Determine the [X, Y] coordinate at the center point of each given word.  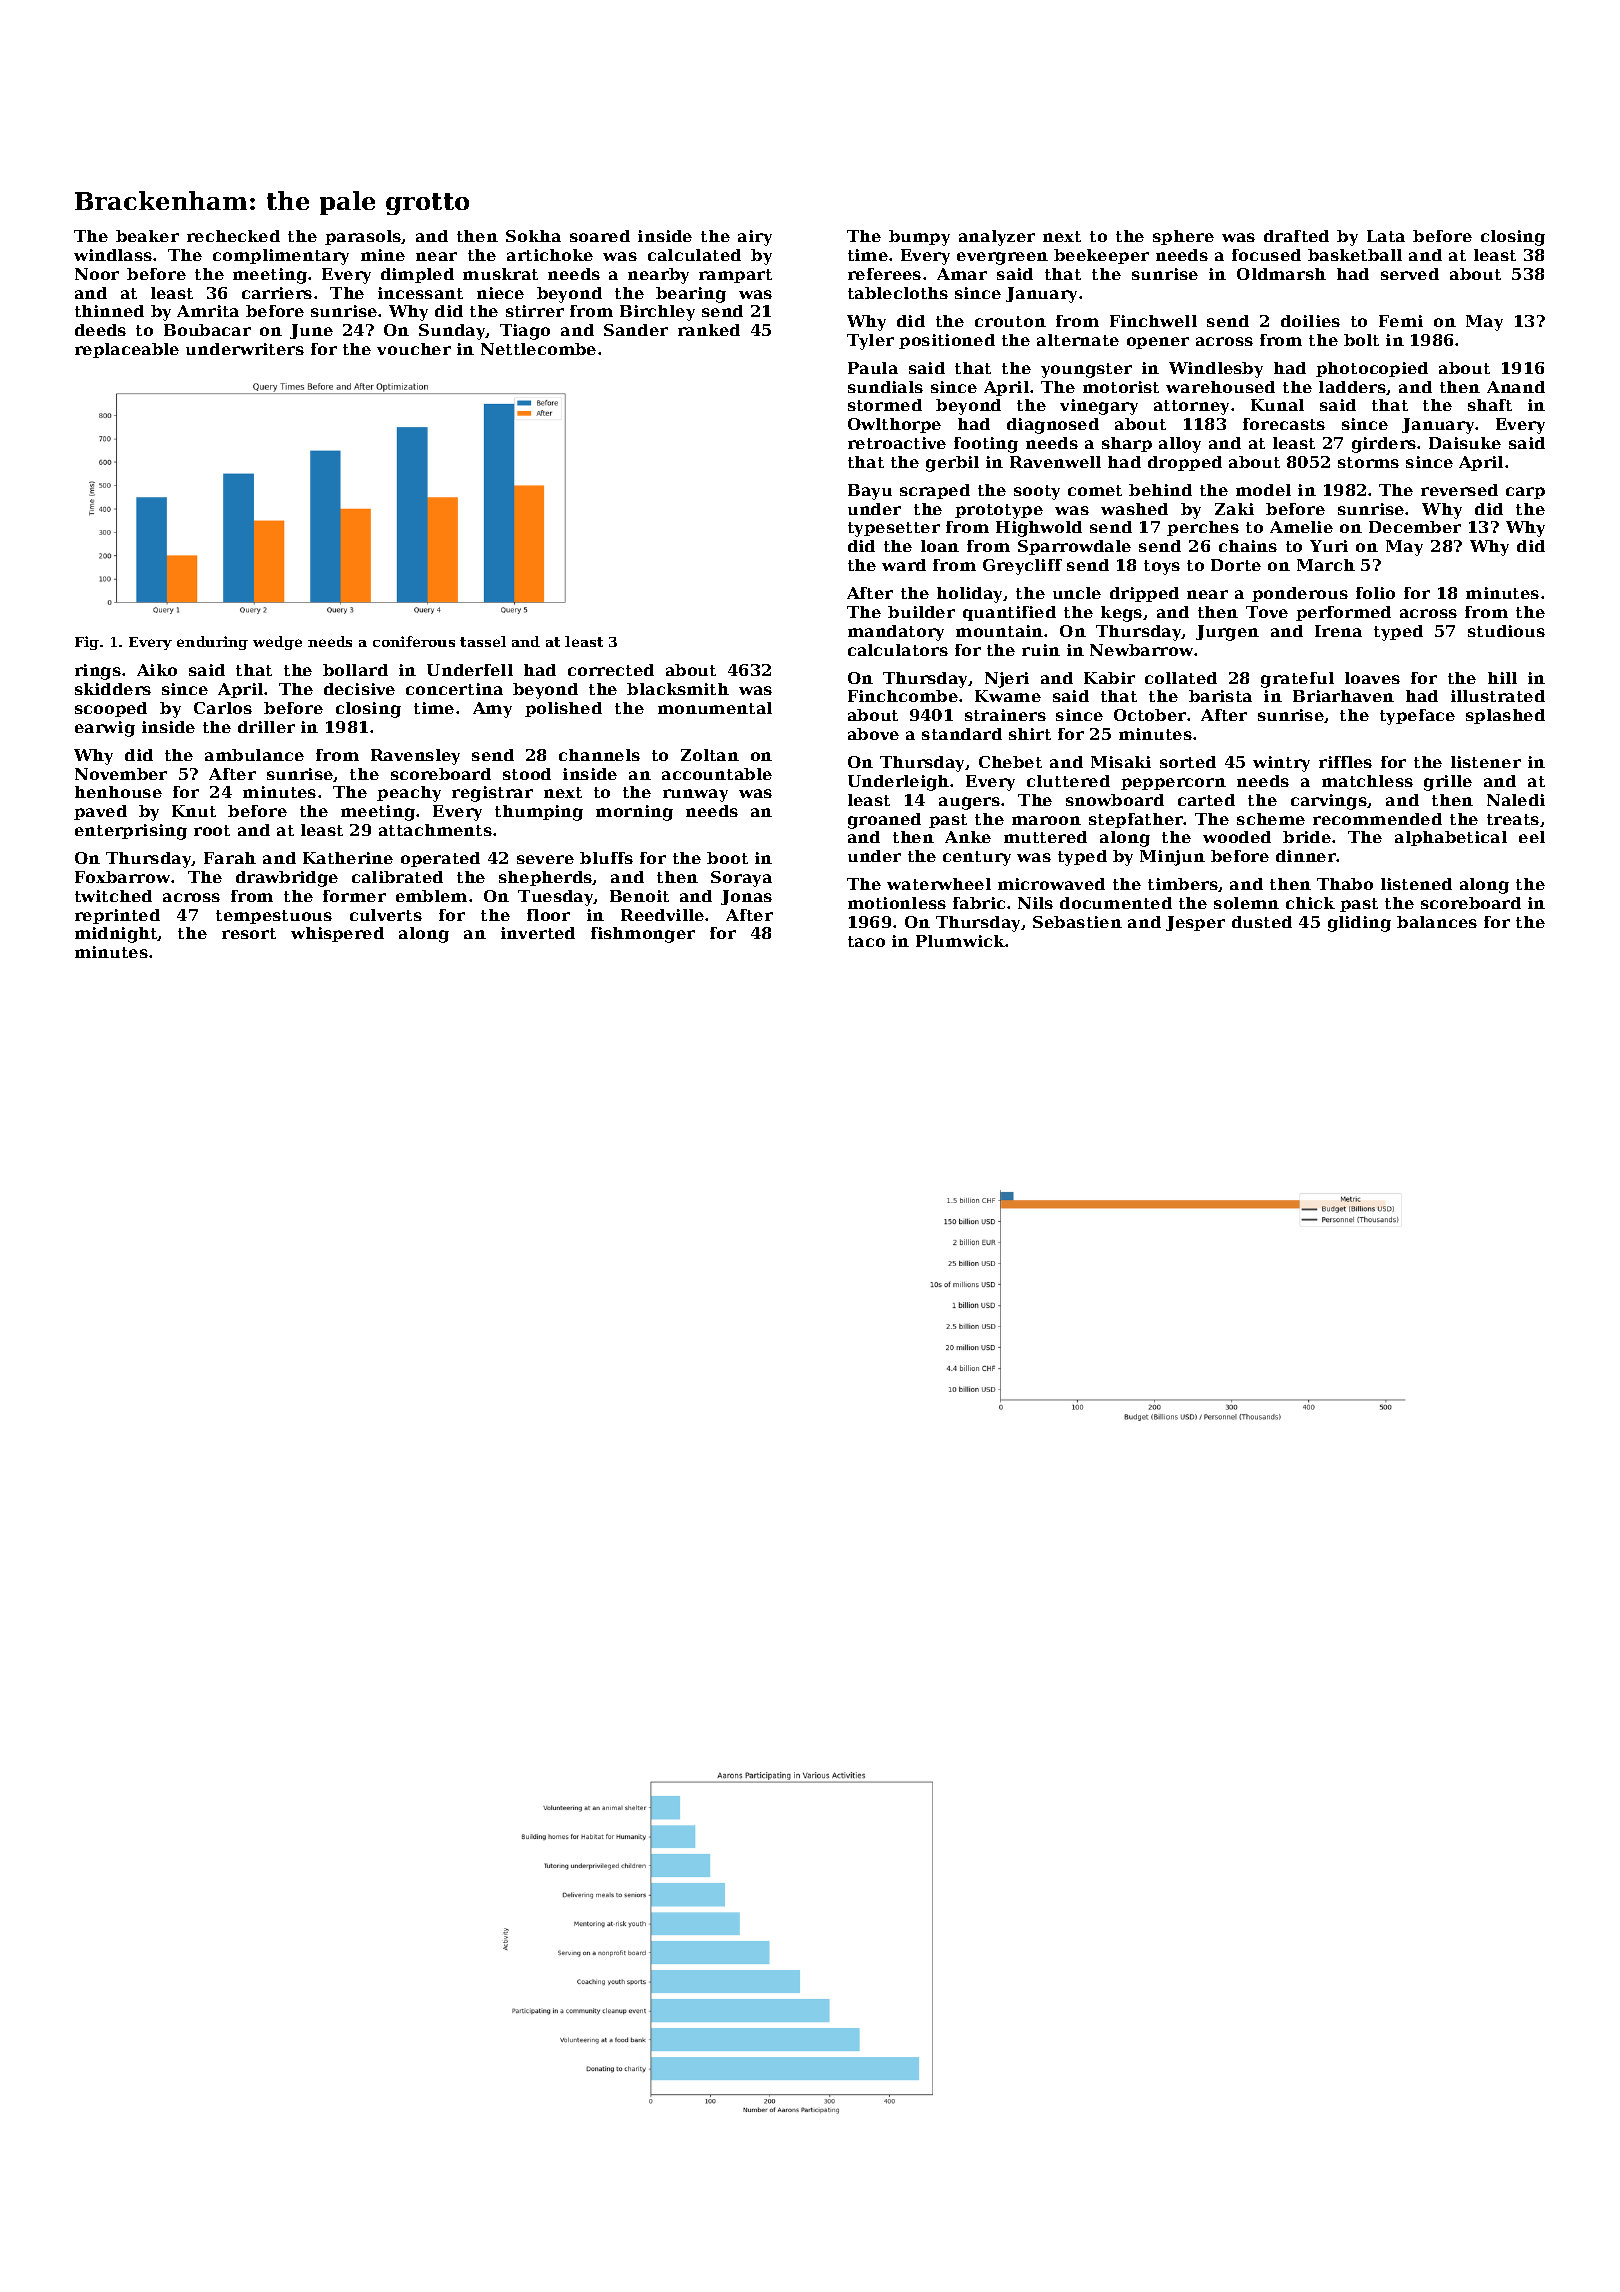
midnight [116, 935]
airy [755, 238]
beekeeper [1101, 256]
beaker [147, 236]
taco [866, 941]
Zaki [1234, 509]
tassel [483, 641]
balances [1437, 922]
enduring [212, 643]
